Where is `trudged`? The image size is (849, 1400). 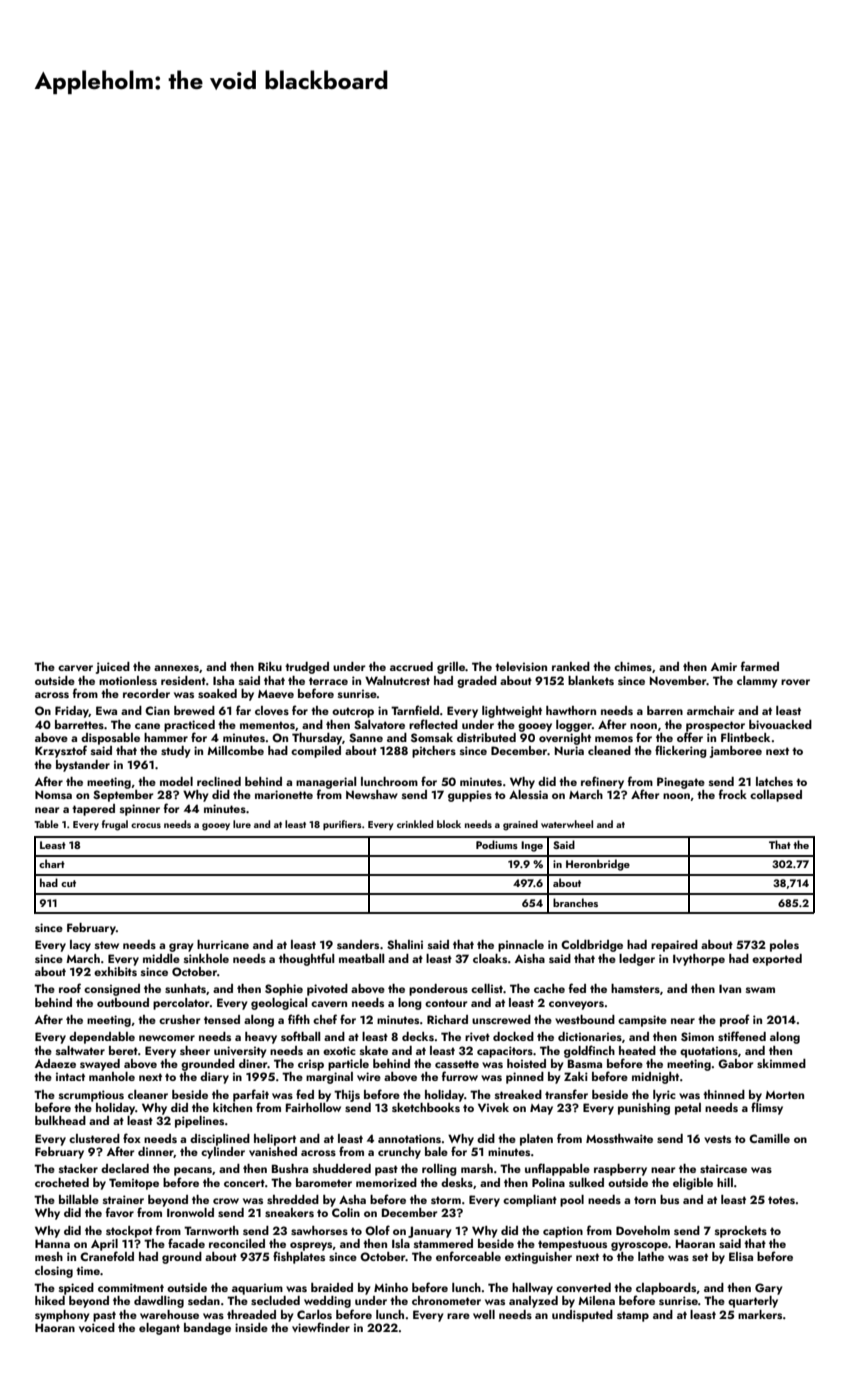 trudged is located at coordinates (307, 668).
